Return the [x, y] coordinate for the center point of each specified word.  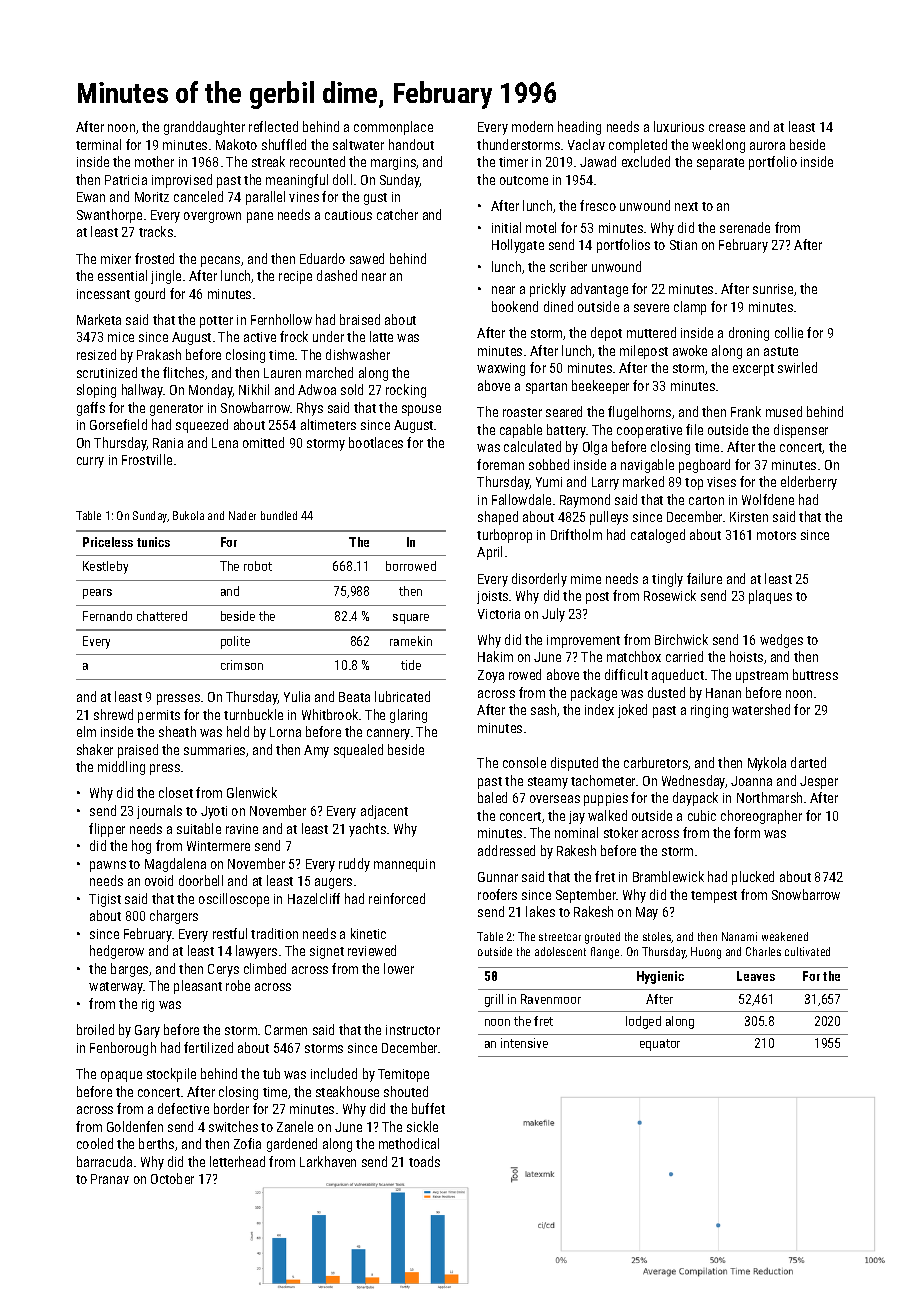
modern [532, 126]
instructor [413, 1030]
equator [660, 1045]
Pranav [110, 1179]
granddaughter [204, 128]
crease [727, 128]
